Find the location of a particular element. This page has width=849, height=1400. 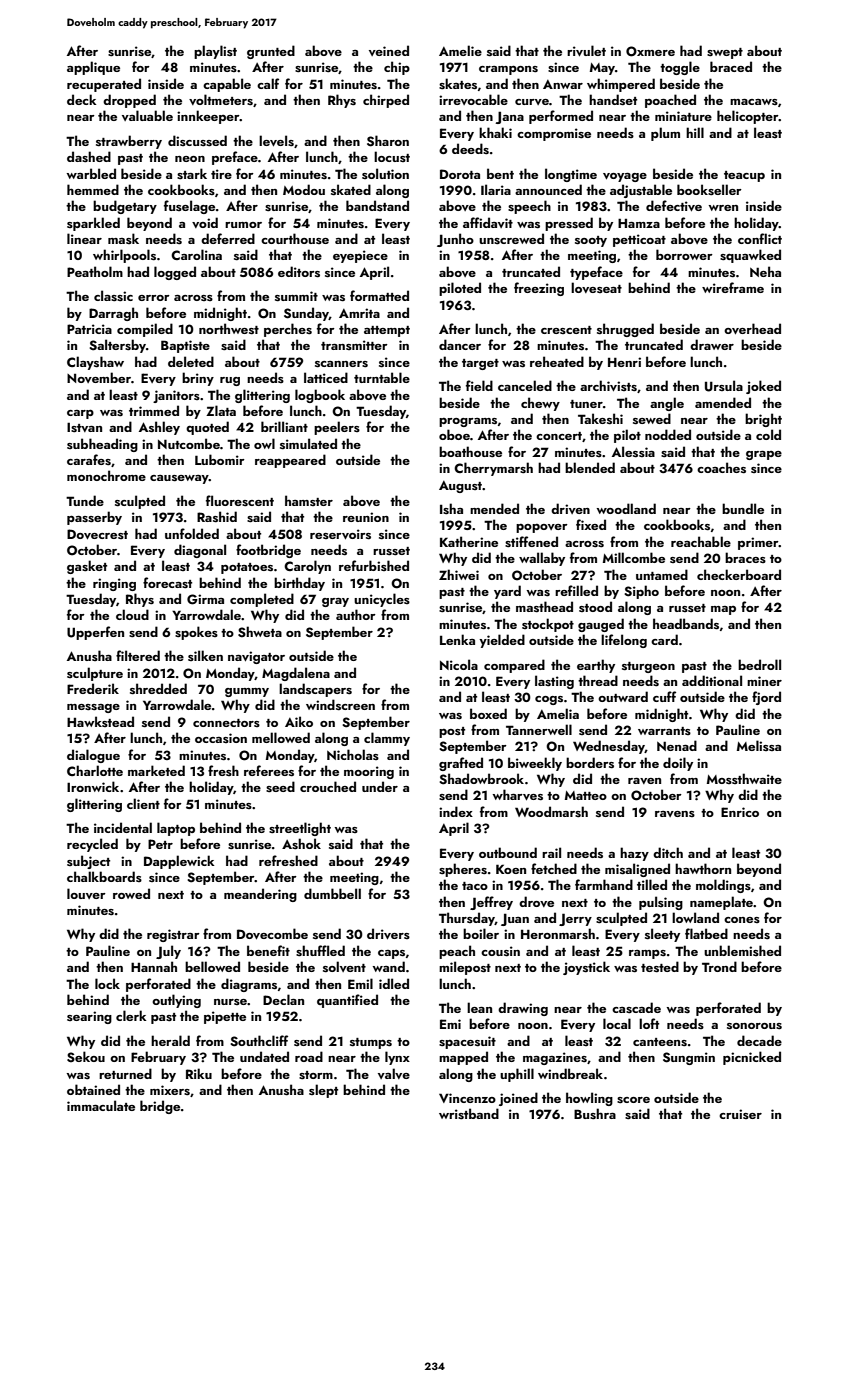

unicycles is located at coordinates (382, 600).
